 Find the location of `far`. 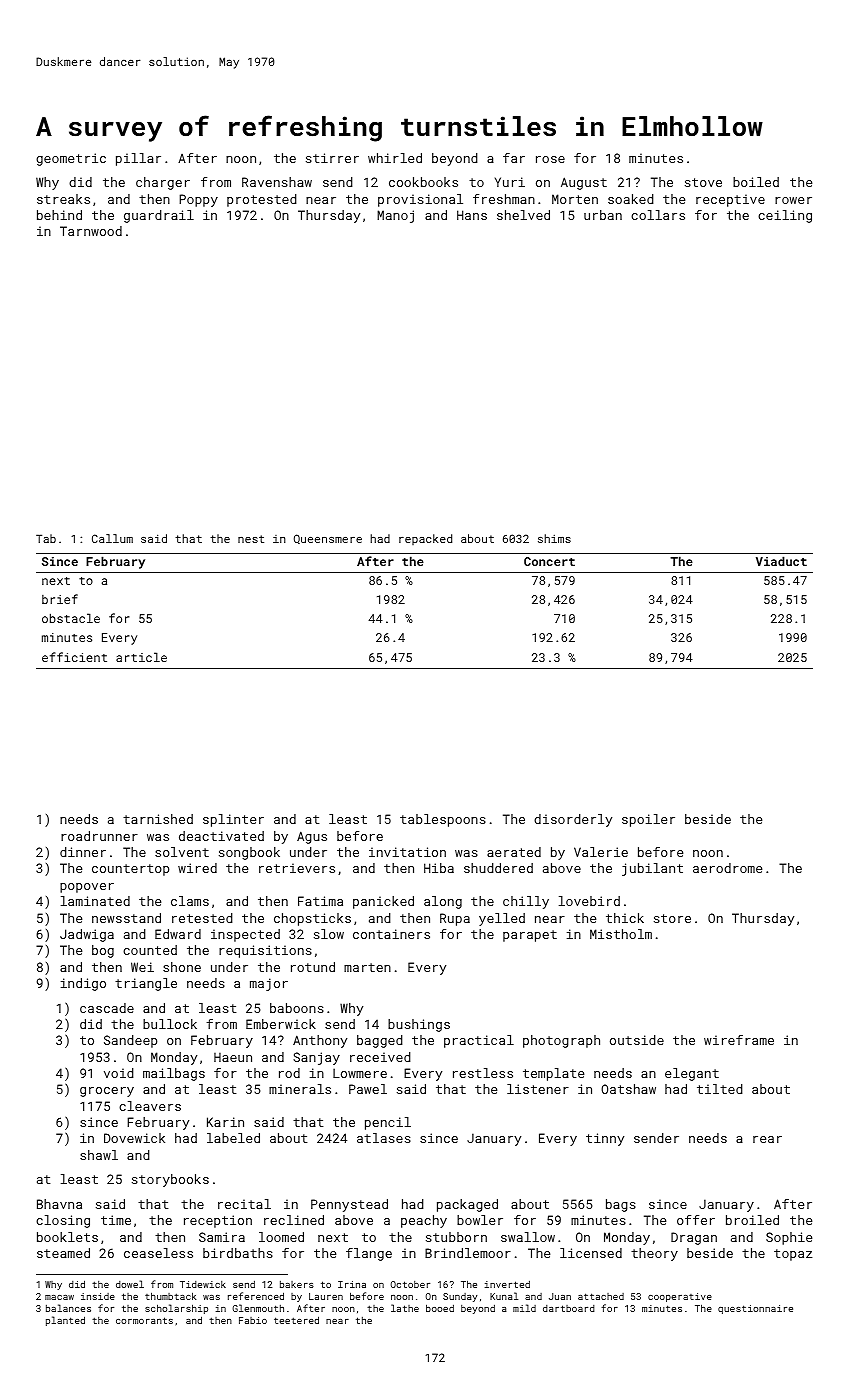

far is located at coordinates (514, 158).
